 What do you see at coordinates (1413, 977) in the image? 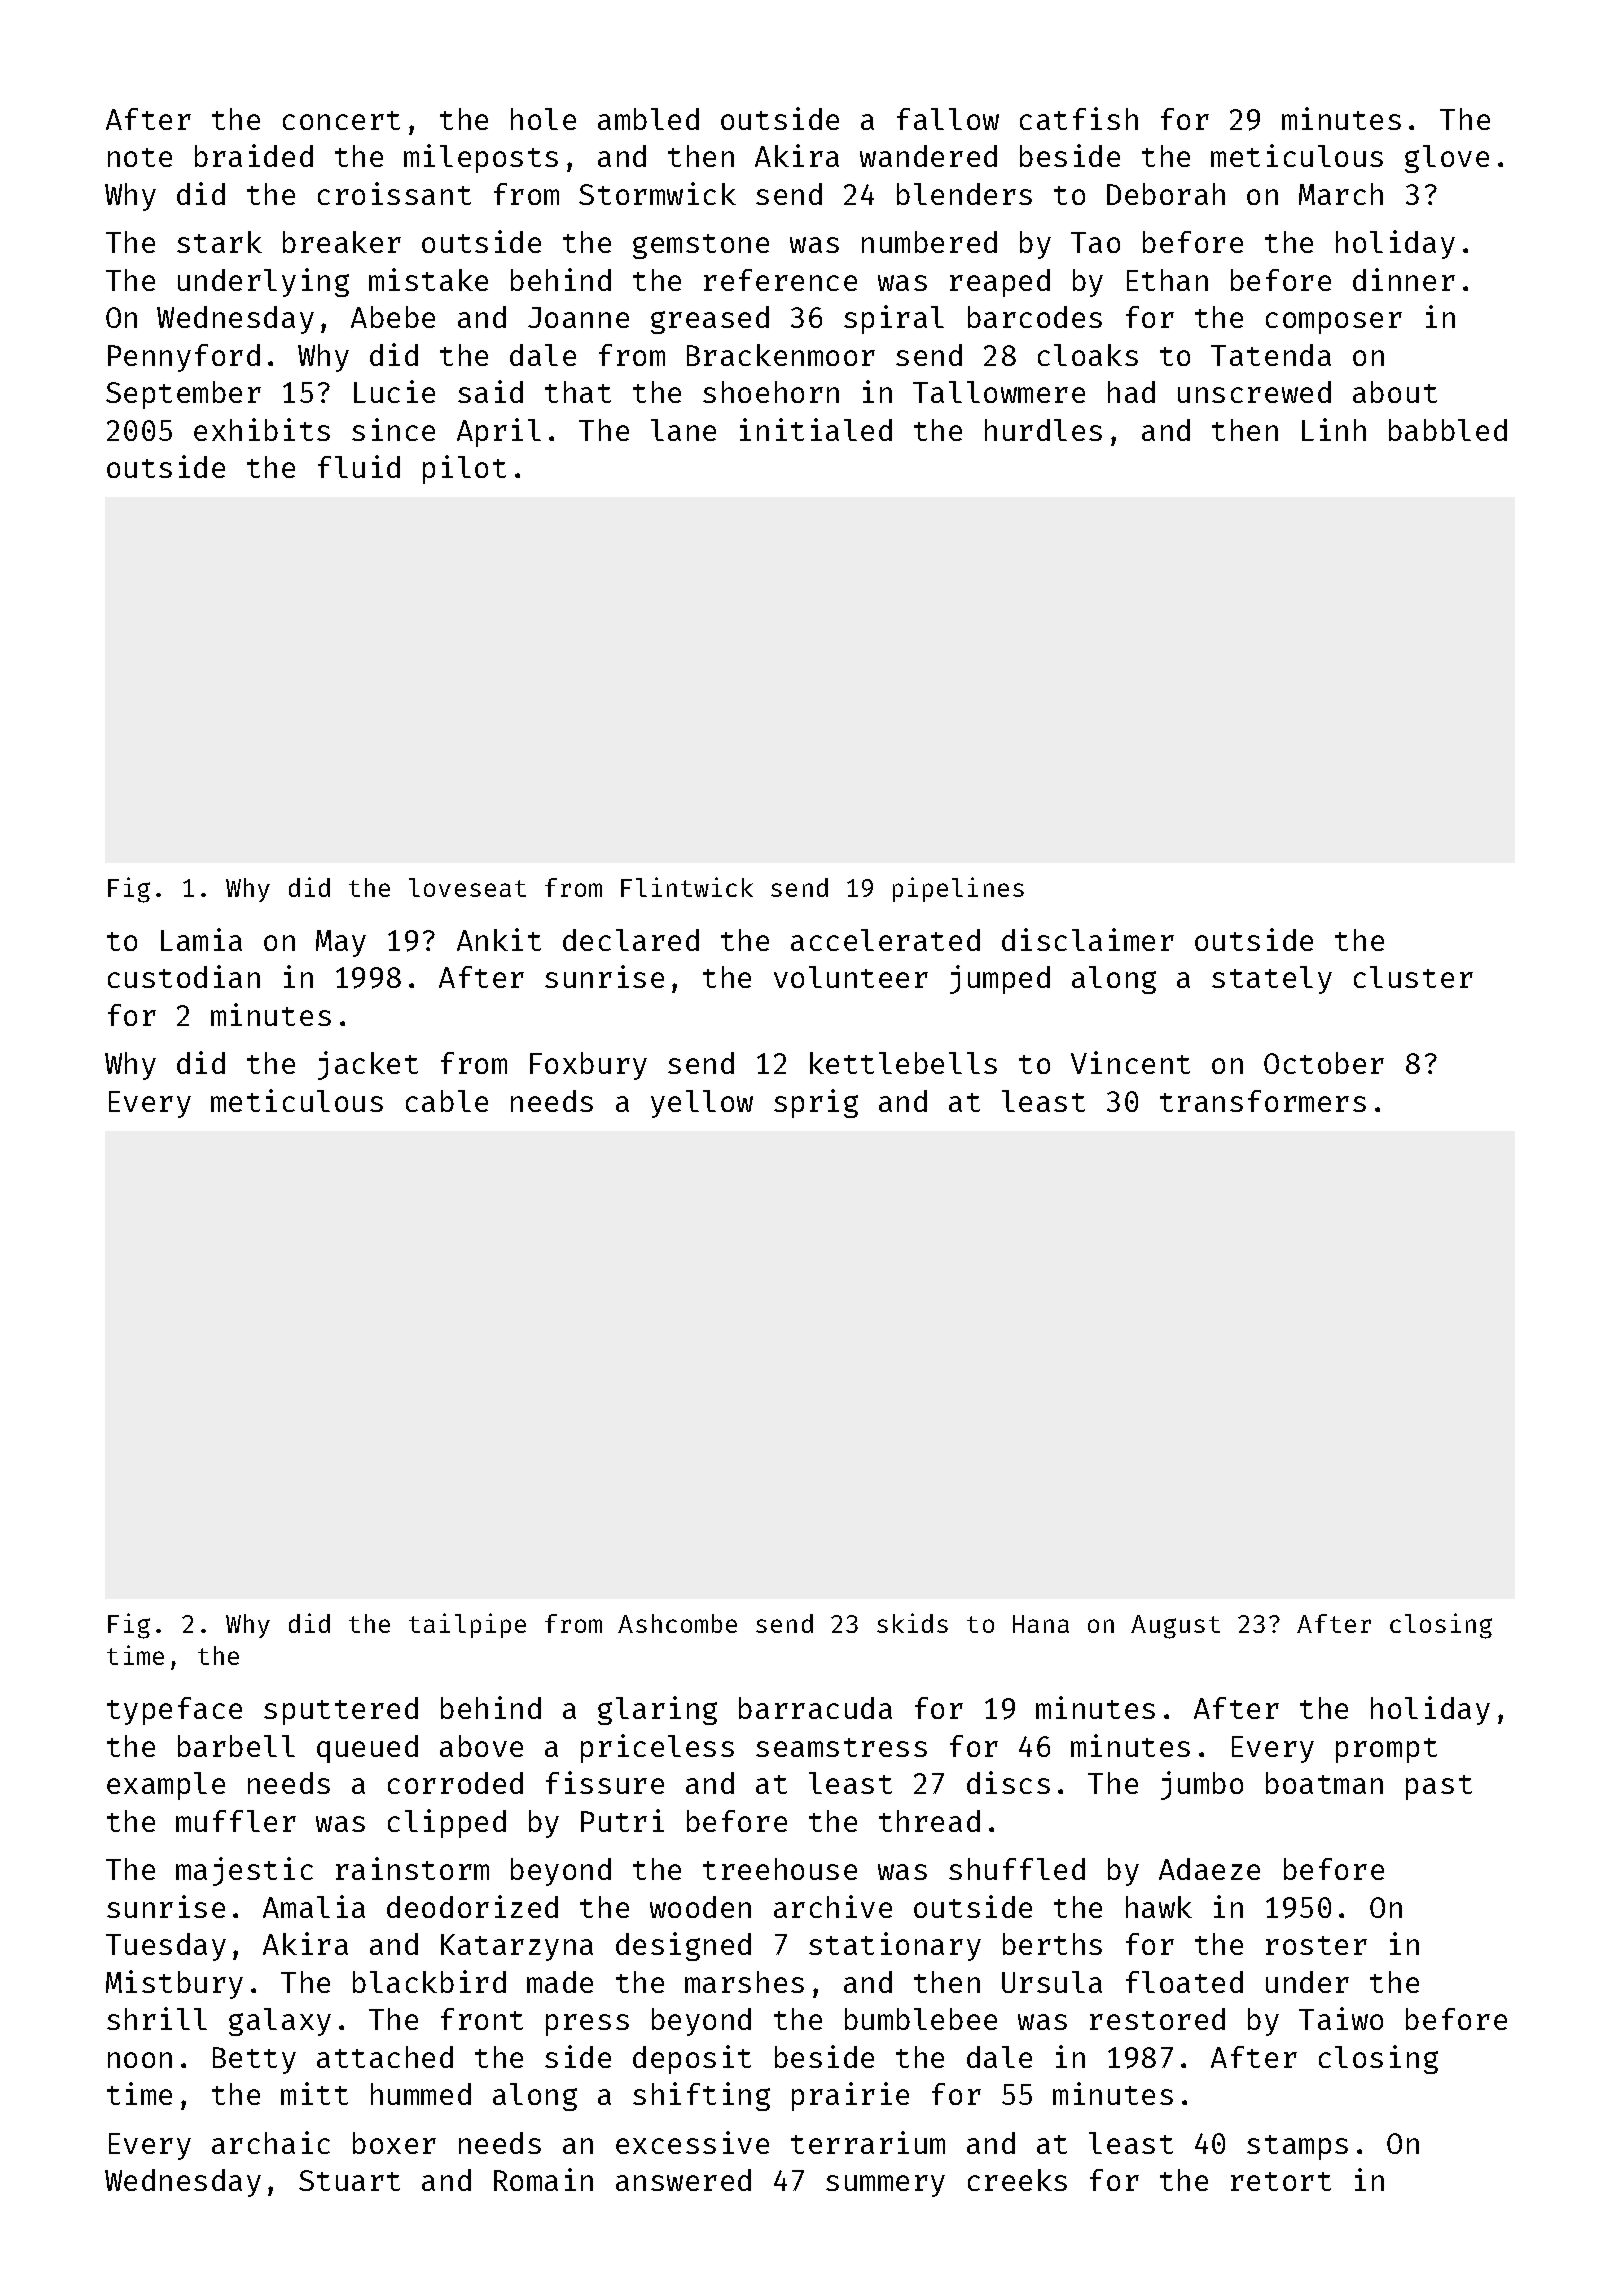
I see `cluster` at bounding box center [1413, 977].
